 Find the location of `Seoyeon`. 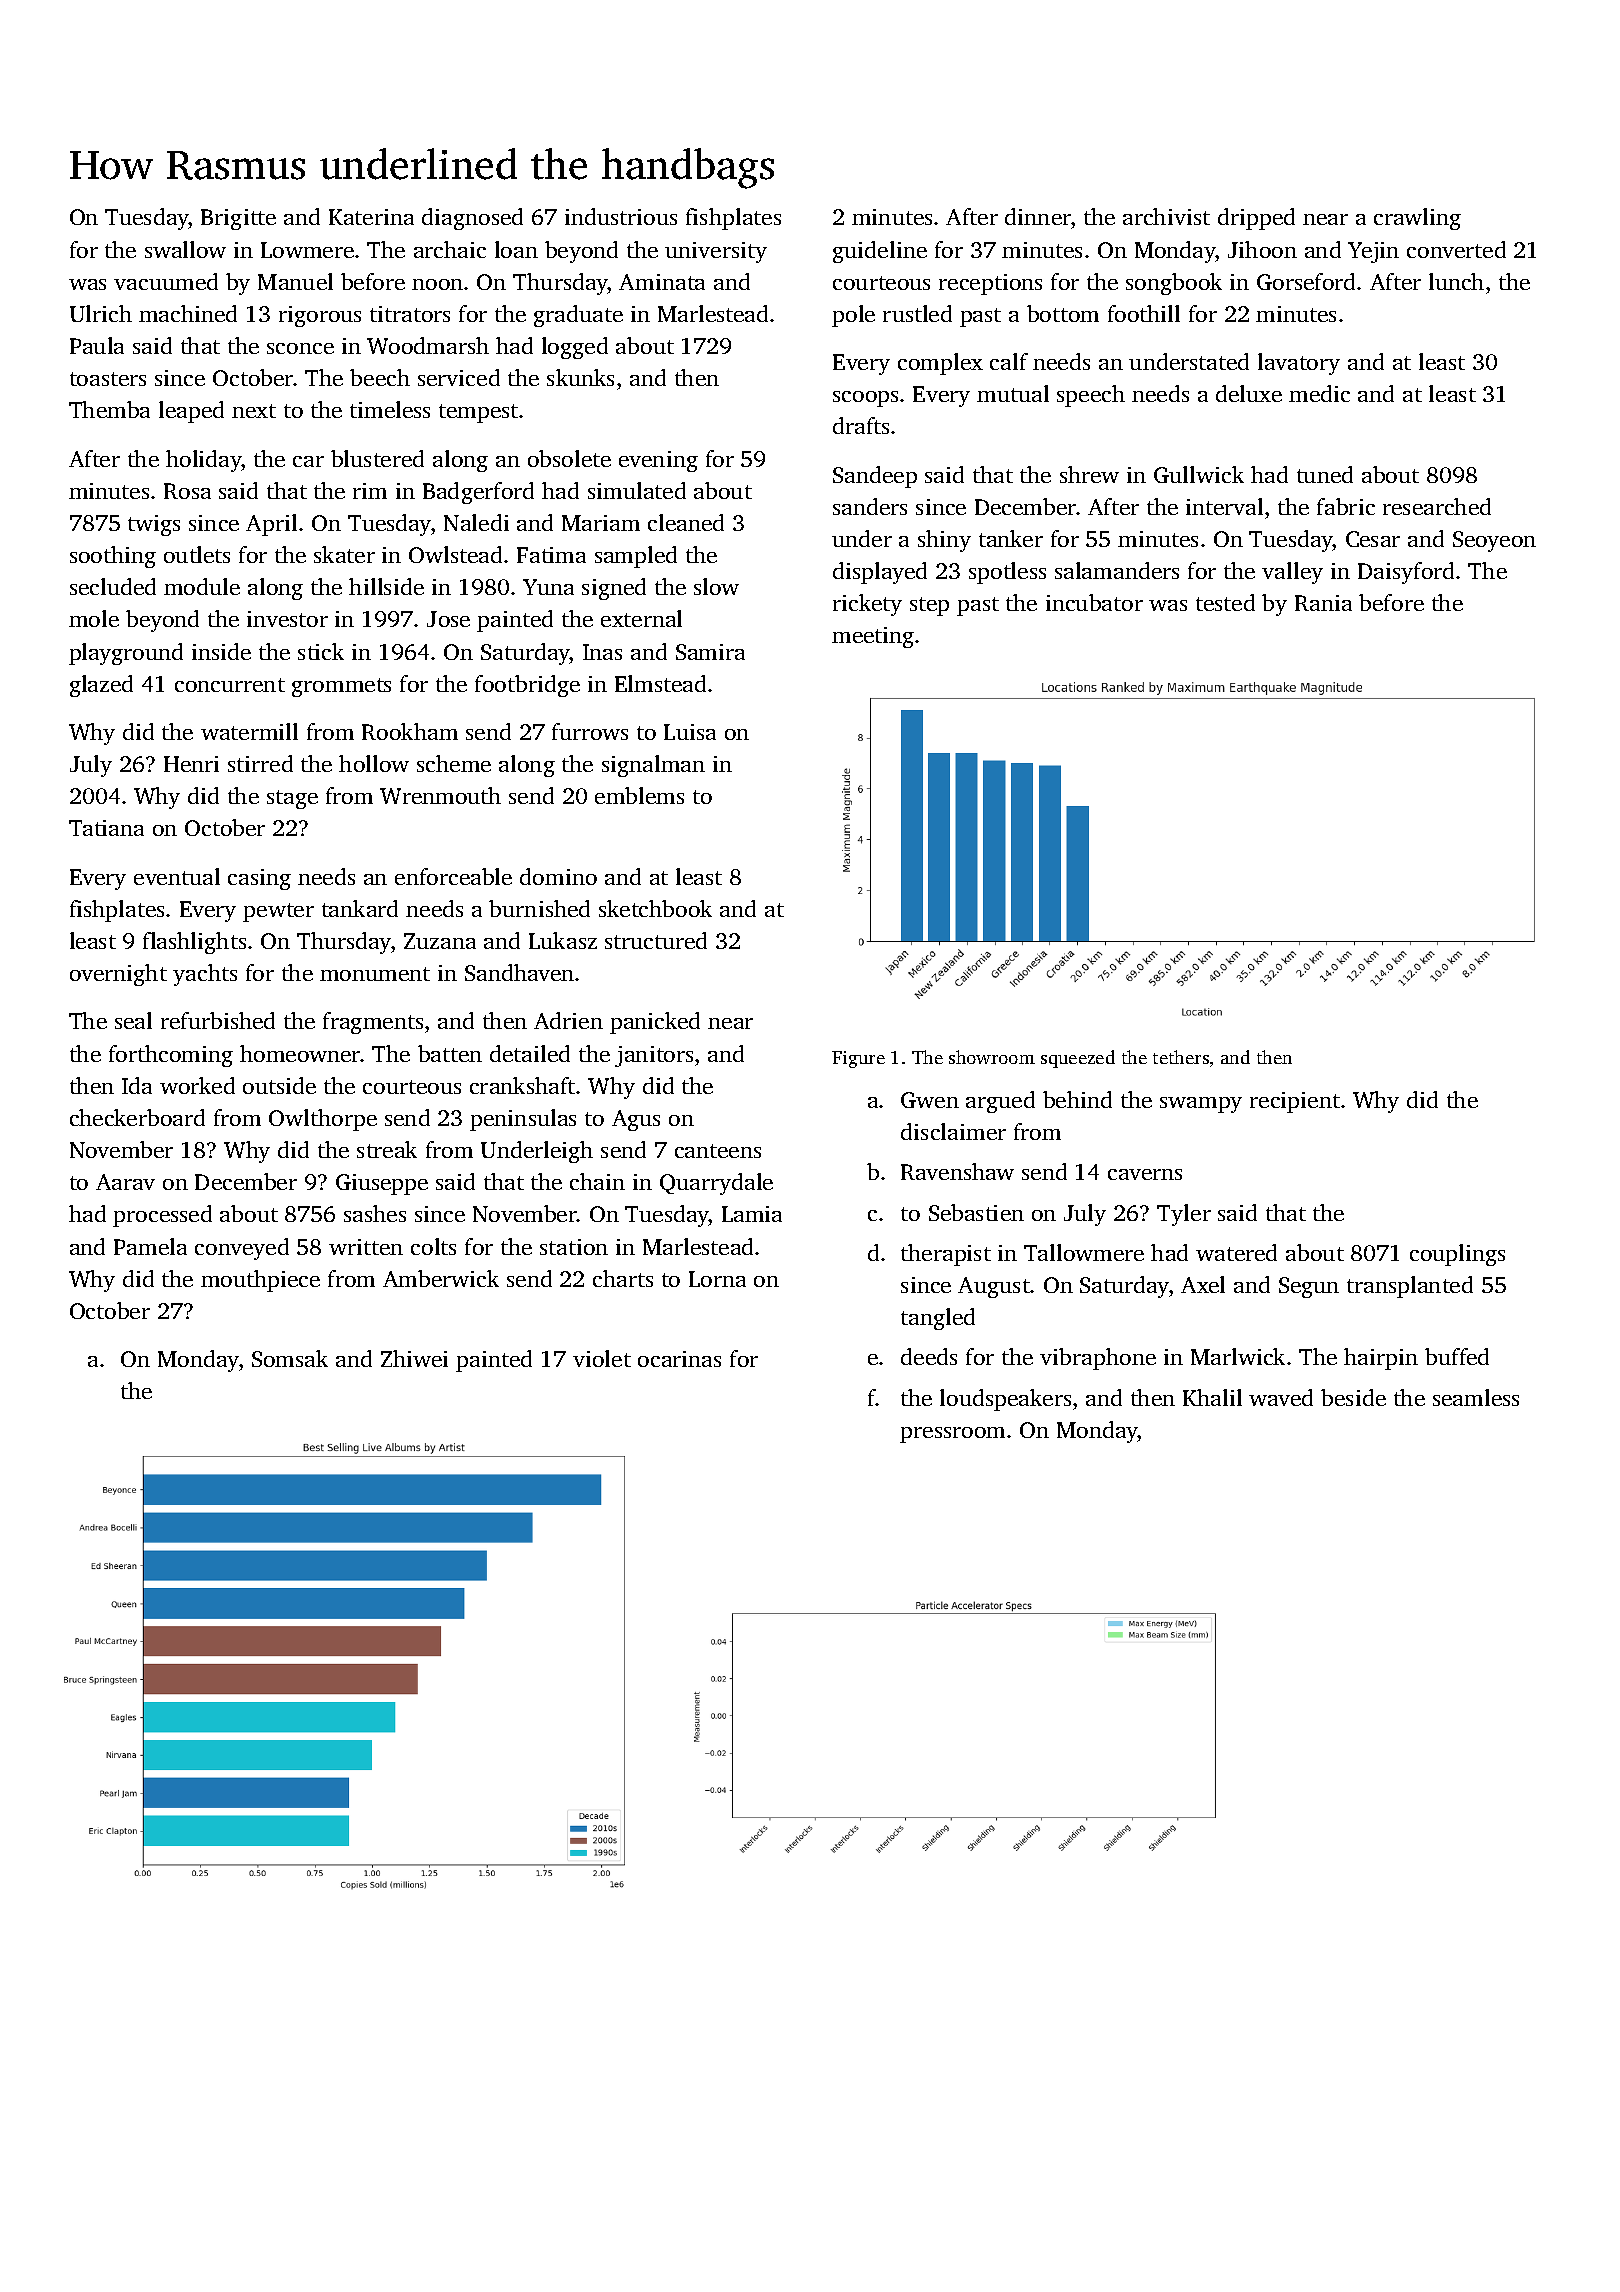

Seoyeon is located at coordinates (1494, 541).
